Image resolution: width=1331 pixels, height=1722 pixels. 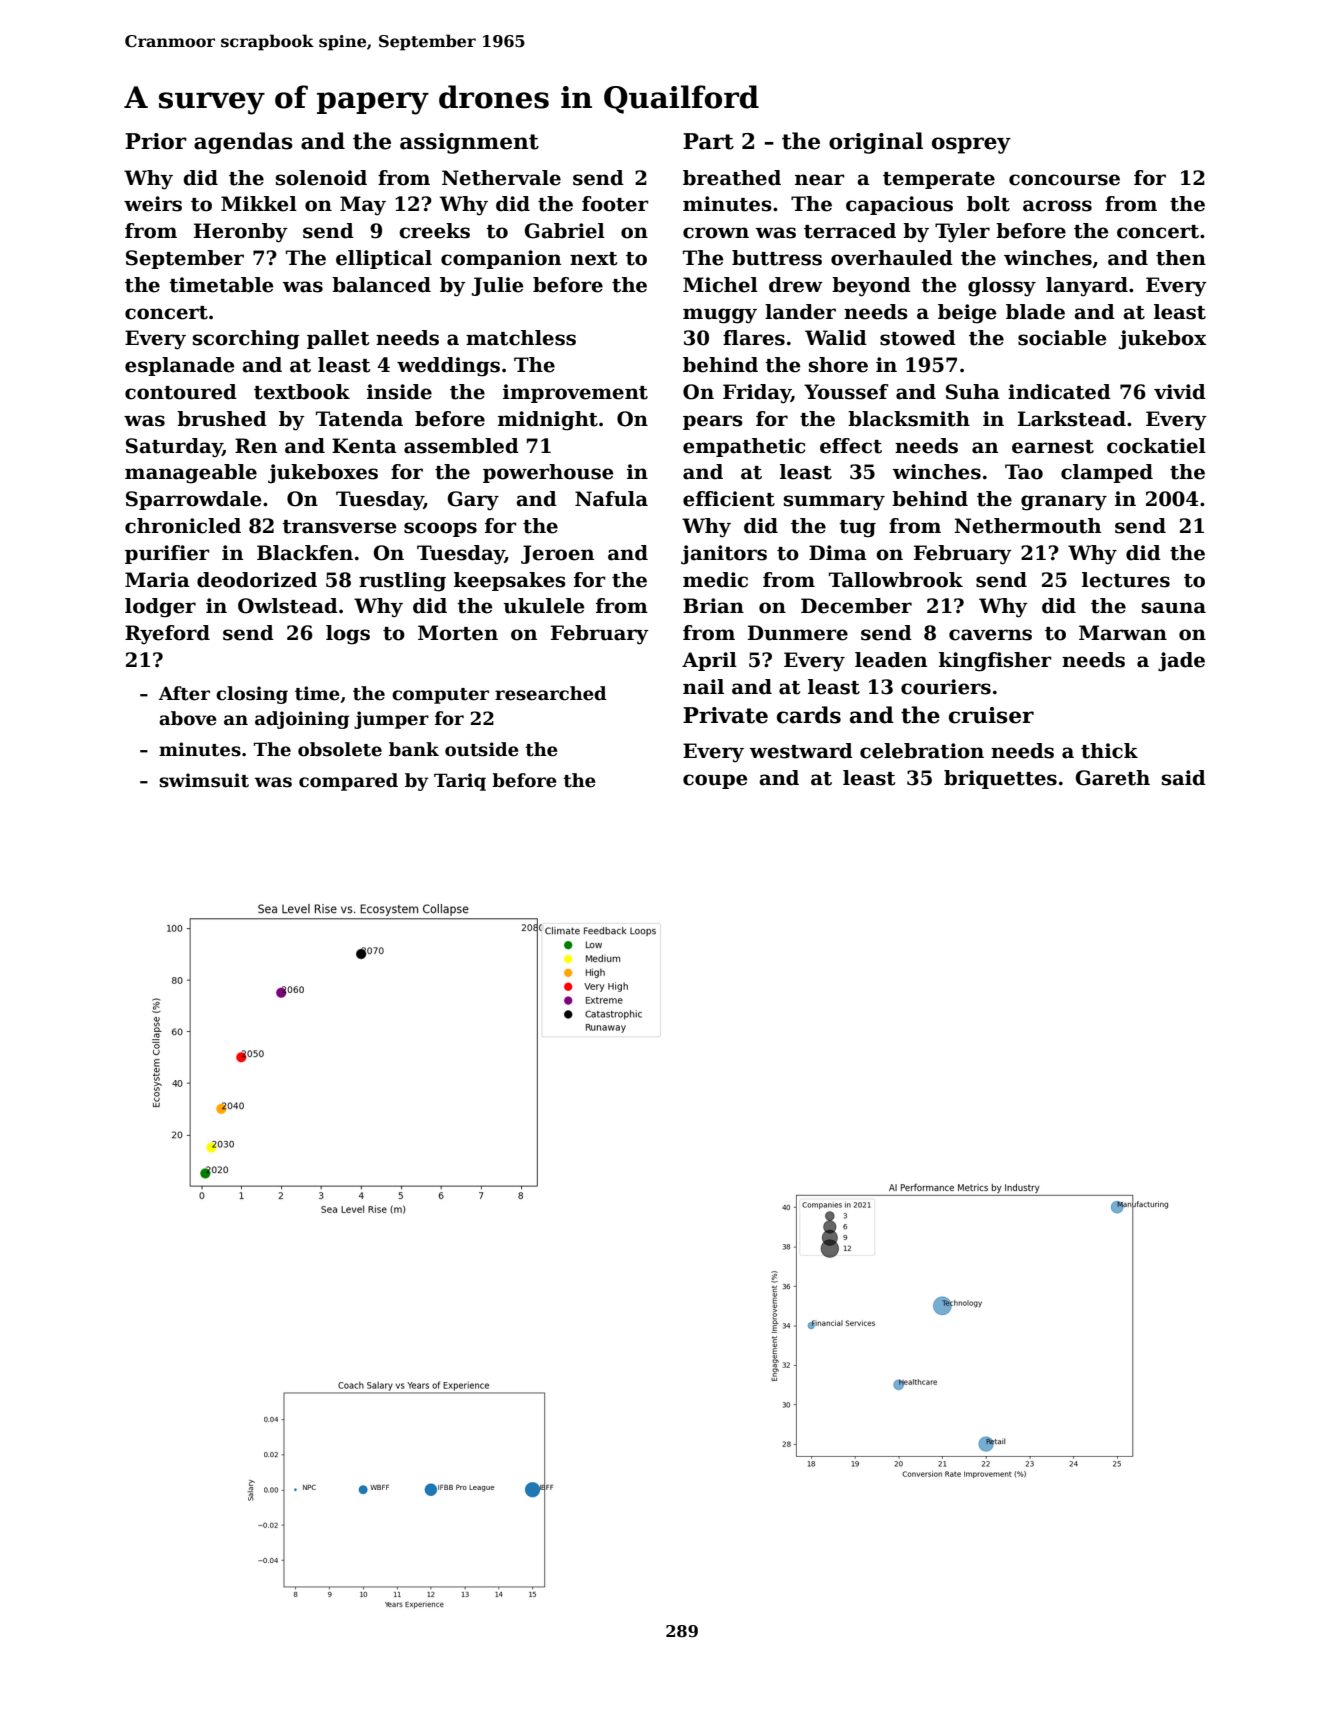 What do you see at coordinates (1184, 778) in the screenshot?
I see `said` at bounding box center [1184, 778].
